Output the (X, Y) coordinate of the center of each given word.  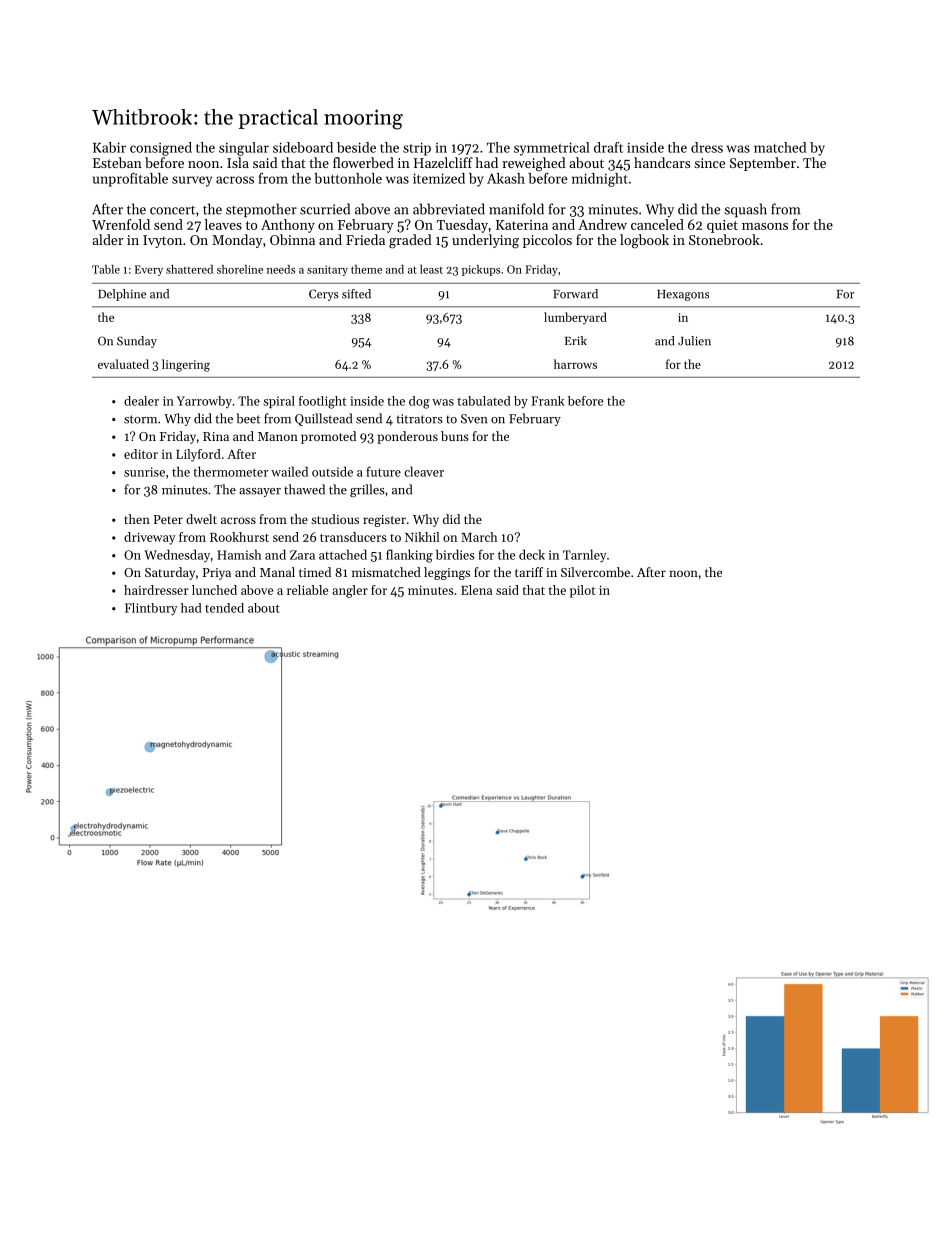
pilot (582, 591)
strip (417, 149)
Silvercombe (595, 572)
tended (224, 608)
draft (608, 147)
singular (244, 149)
